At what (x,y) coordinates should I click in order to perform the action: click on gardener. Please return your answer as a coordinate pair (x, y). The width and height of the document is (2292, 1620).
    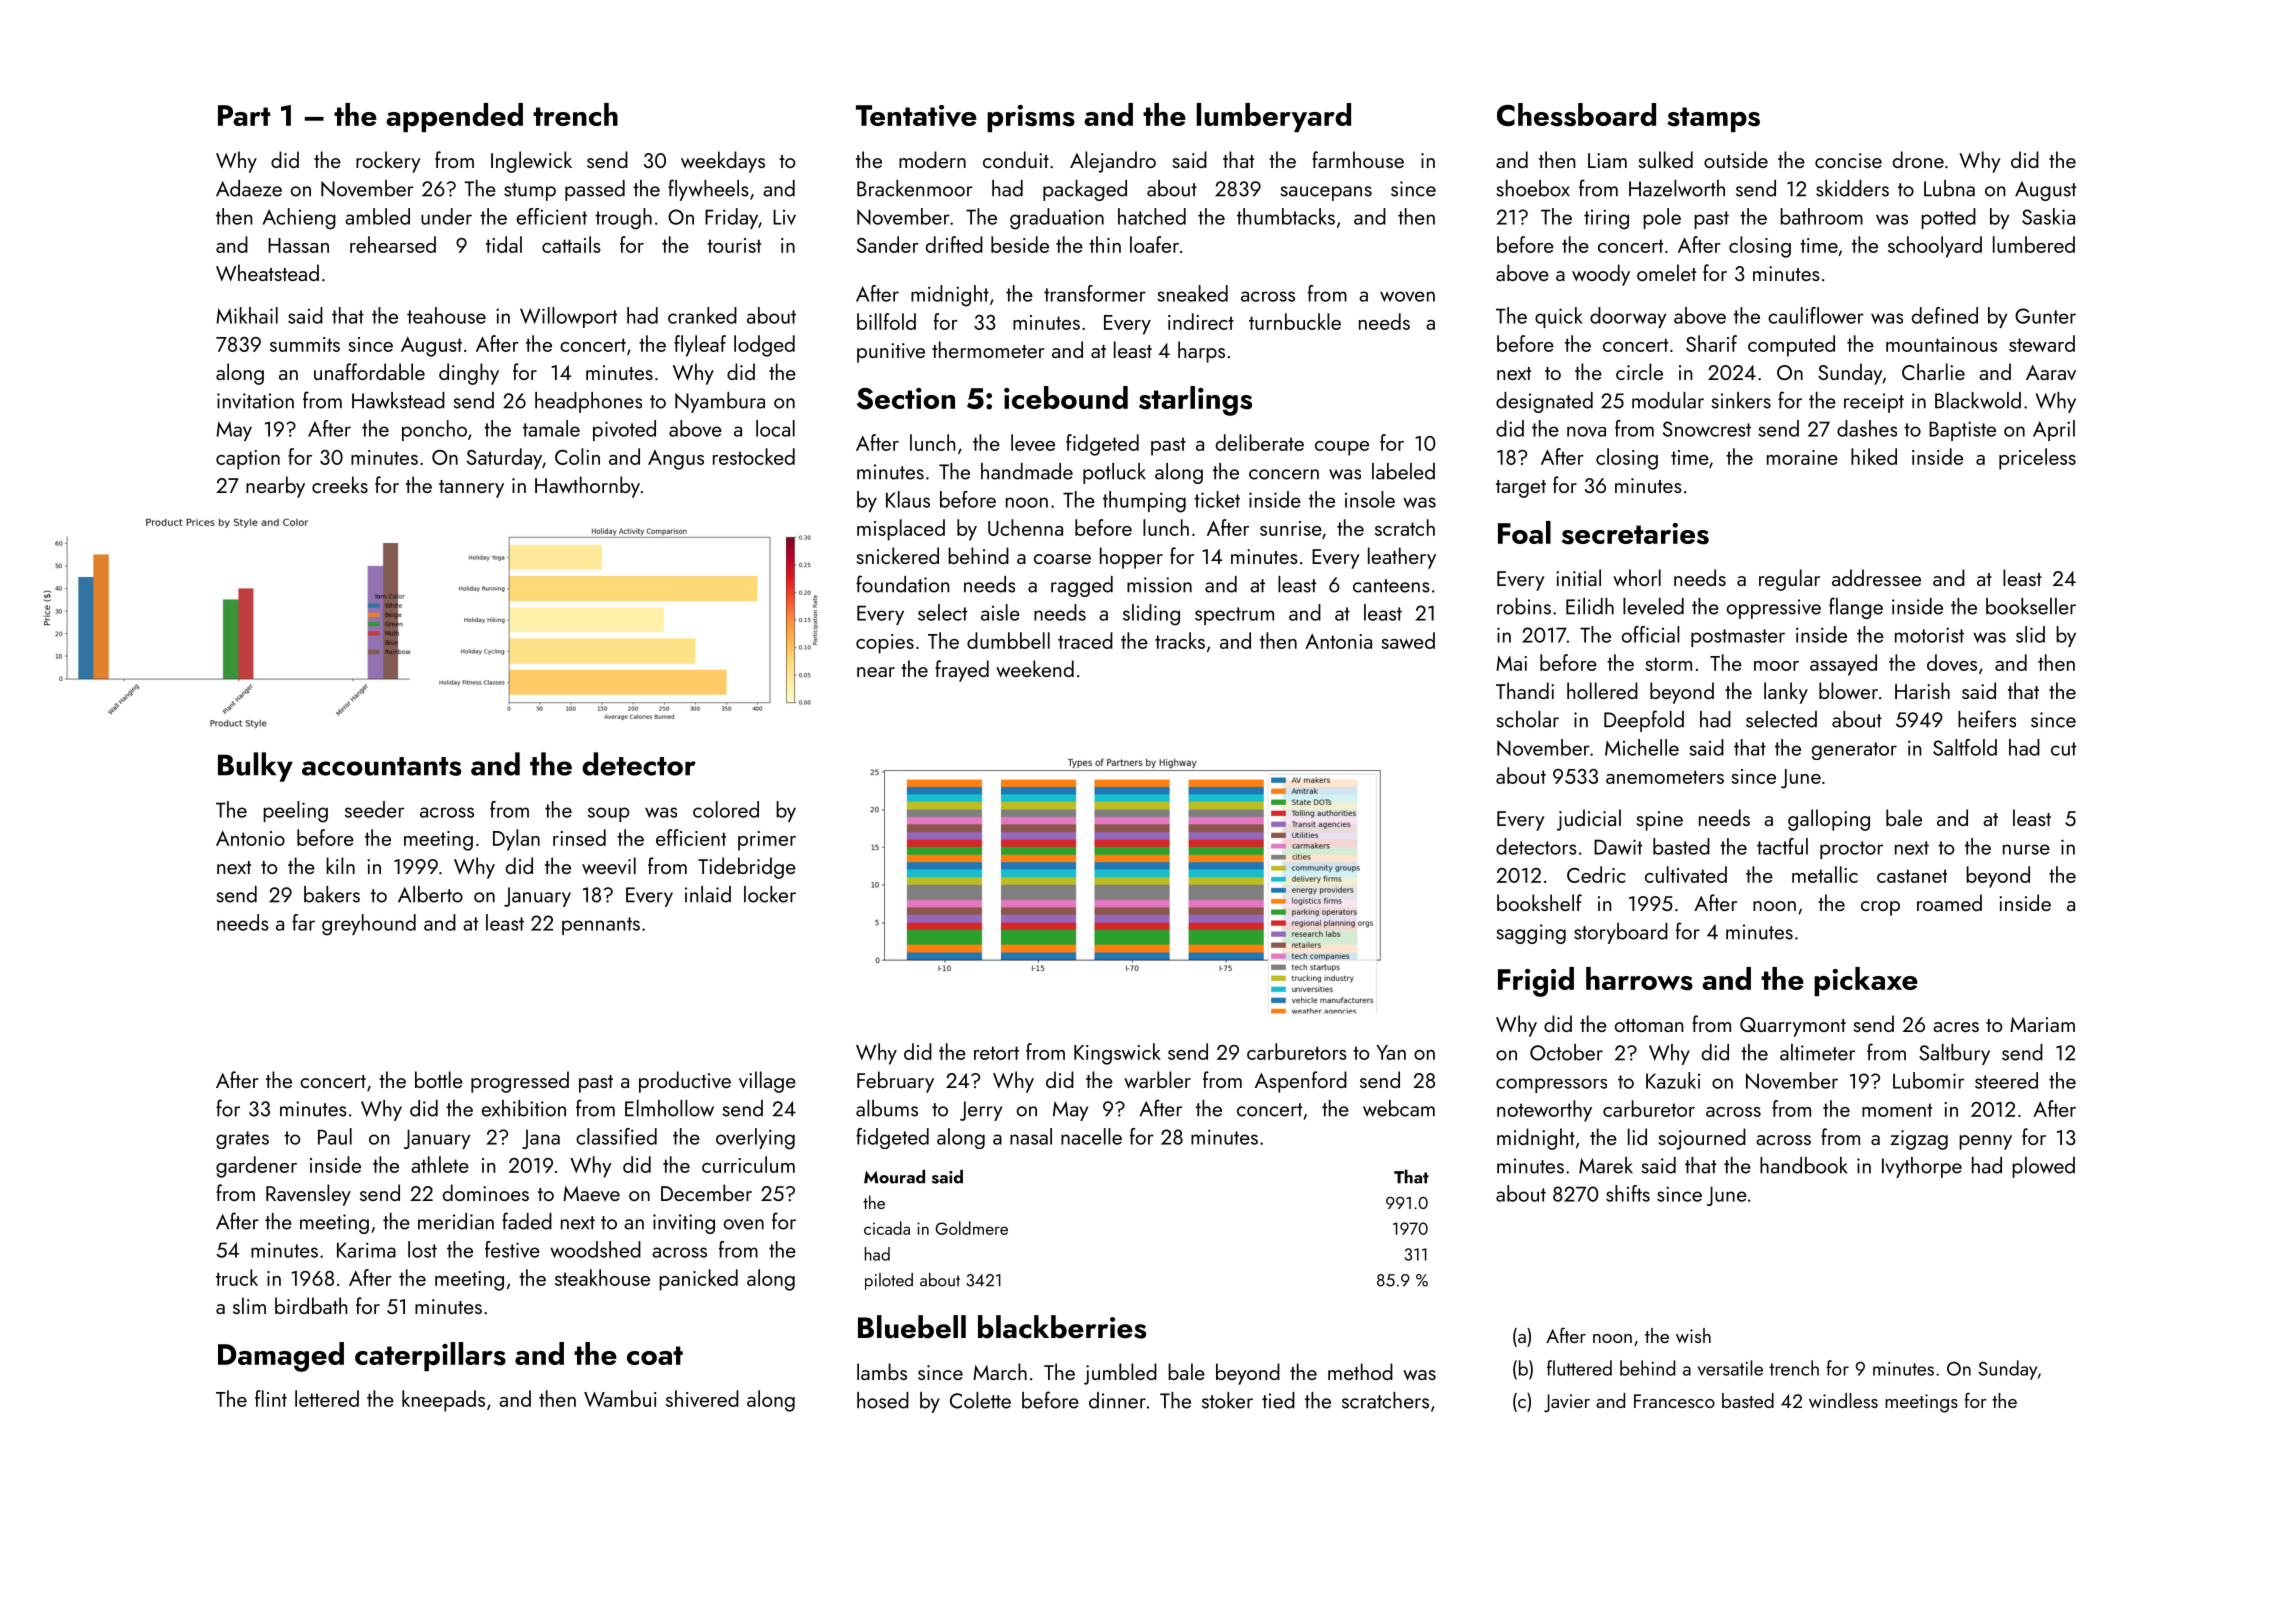
    Looking at the image, I should click on (256, 1167).
